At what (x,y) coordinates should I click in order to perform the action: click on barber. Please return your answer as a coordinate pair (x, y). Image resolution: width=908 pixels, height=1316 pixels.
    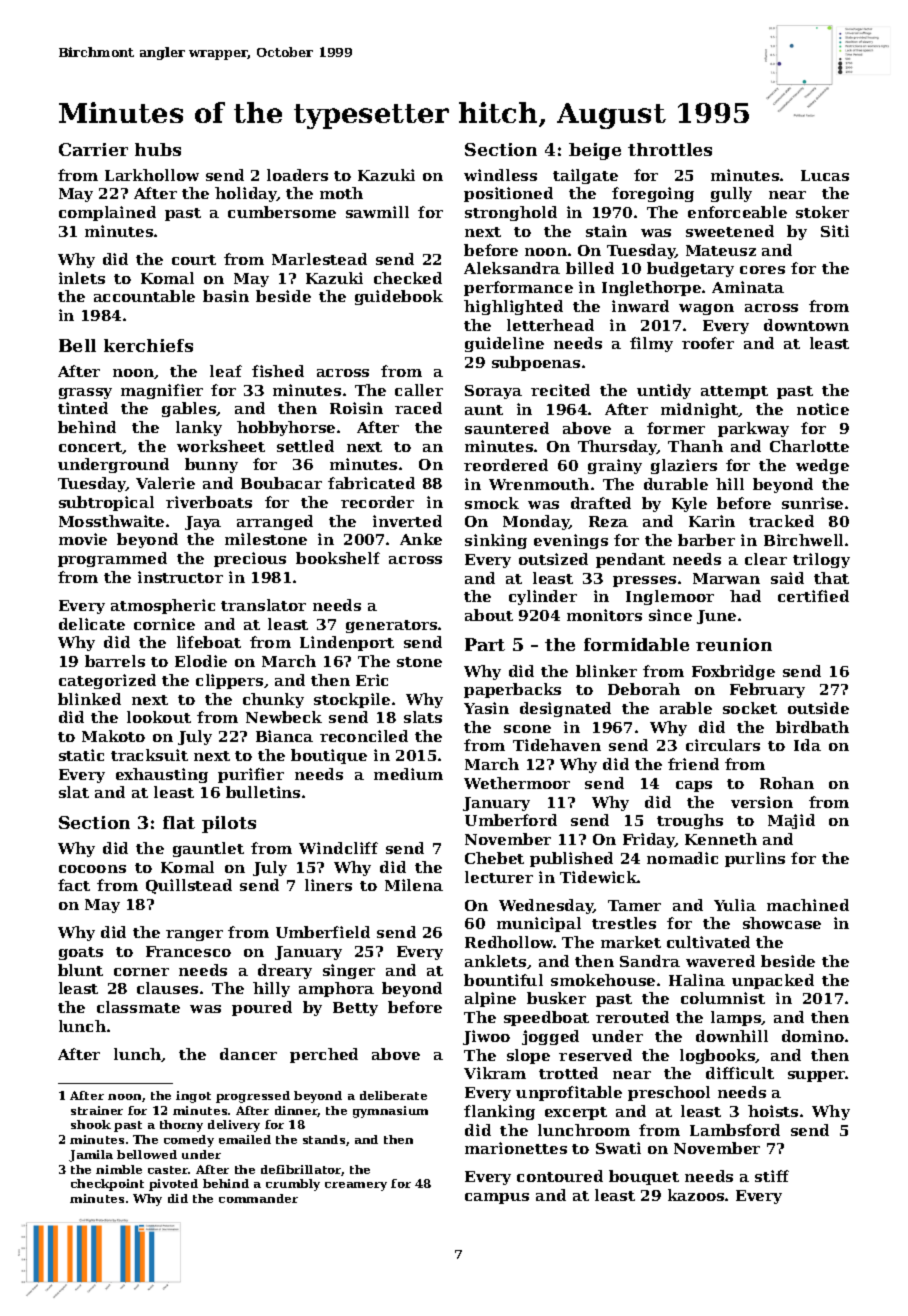
    Looking at the image, I should click on (706, 540).
